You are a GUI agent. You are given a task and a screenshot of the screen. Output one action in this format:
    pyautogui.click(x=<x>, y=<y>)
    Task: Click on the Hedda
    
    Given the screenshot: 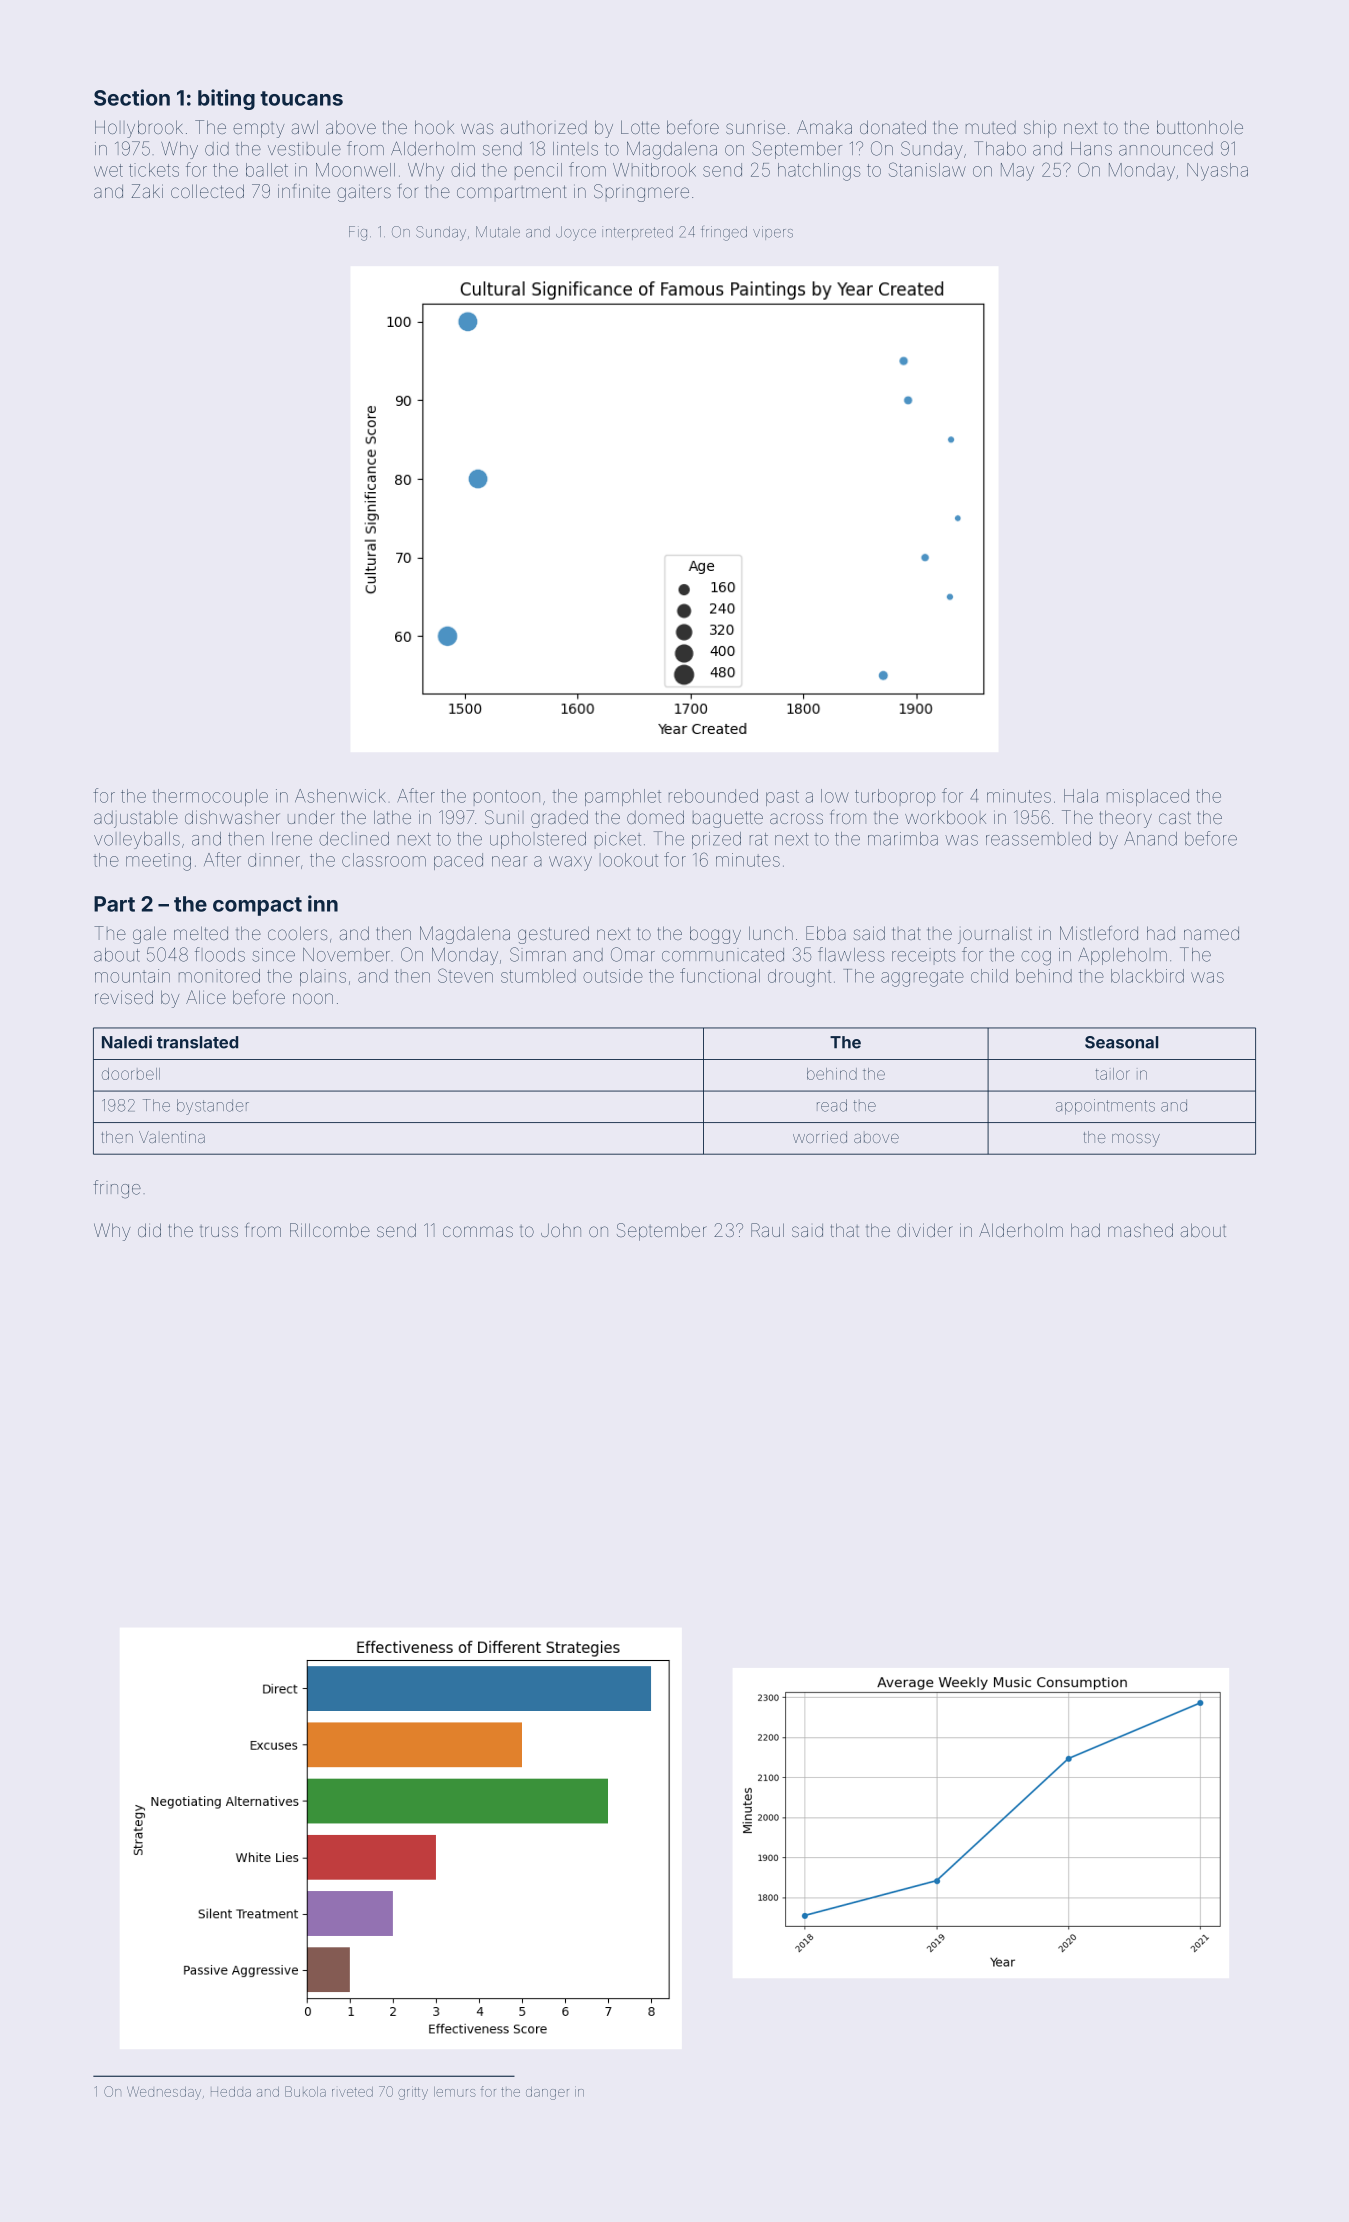 What is the action you would take?
    pyautogui.click(x=231, y=2092)
